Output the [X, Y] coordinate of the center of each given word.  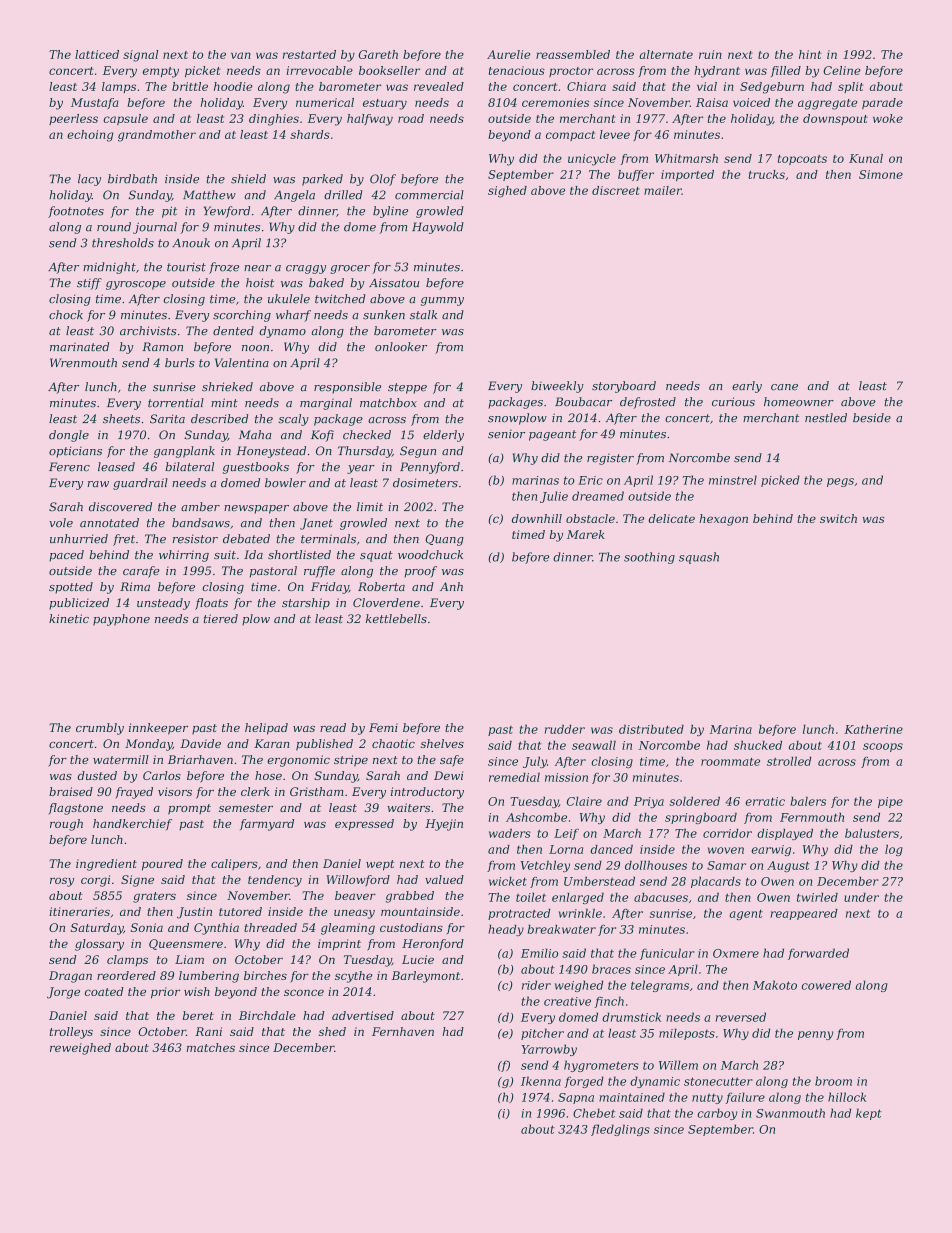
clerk [255, 791]
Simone [881, 174]
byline [390, 212]
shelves [442, 743]
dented [233, 331]
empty [161, 72]
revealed [439, 86]
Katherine [873, 729]
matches [210, 1047]
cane [784, 387]
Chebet [594, 1113]
